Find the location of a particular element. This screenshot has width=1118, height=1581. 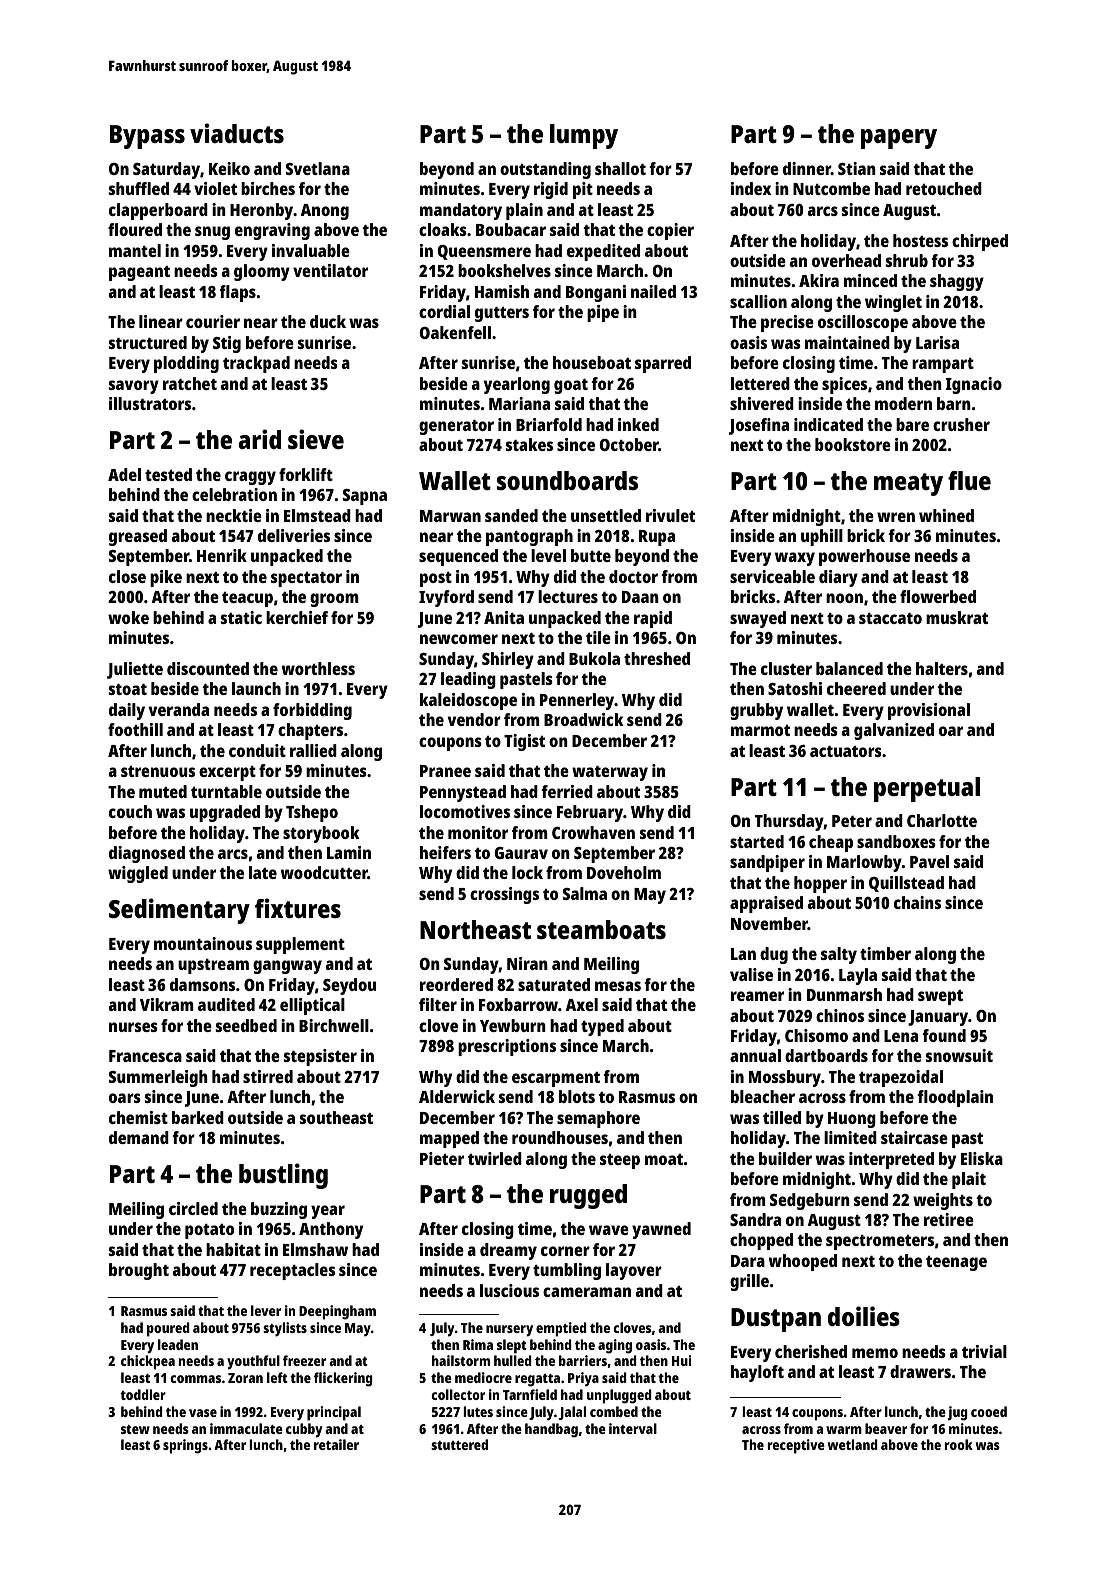

receptacles is located at coordinates (292, 1271).
